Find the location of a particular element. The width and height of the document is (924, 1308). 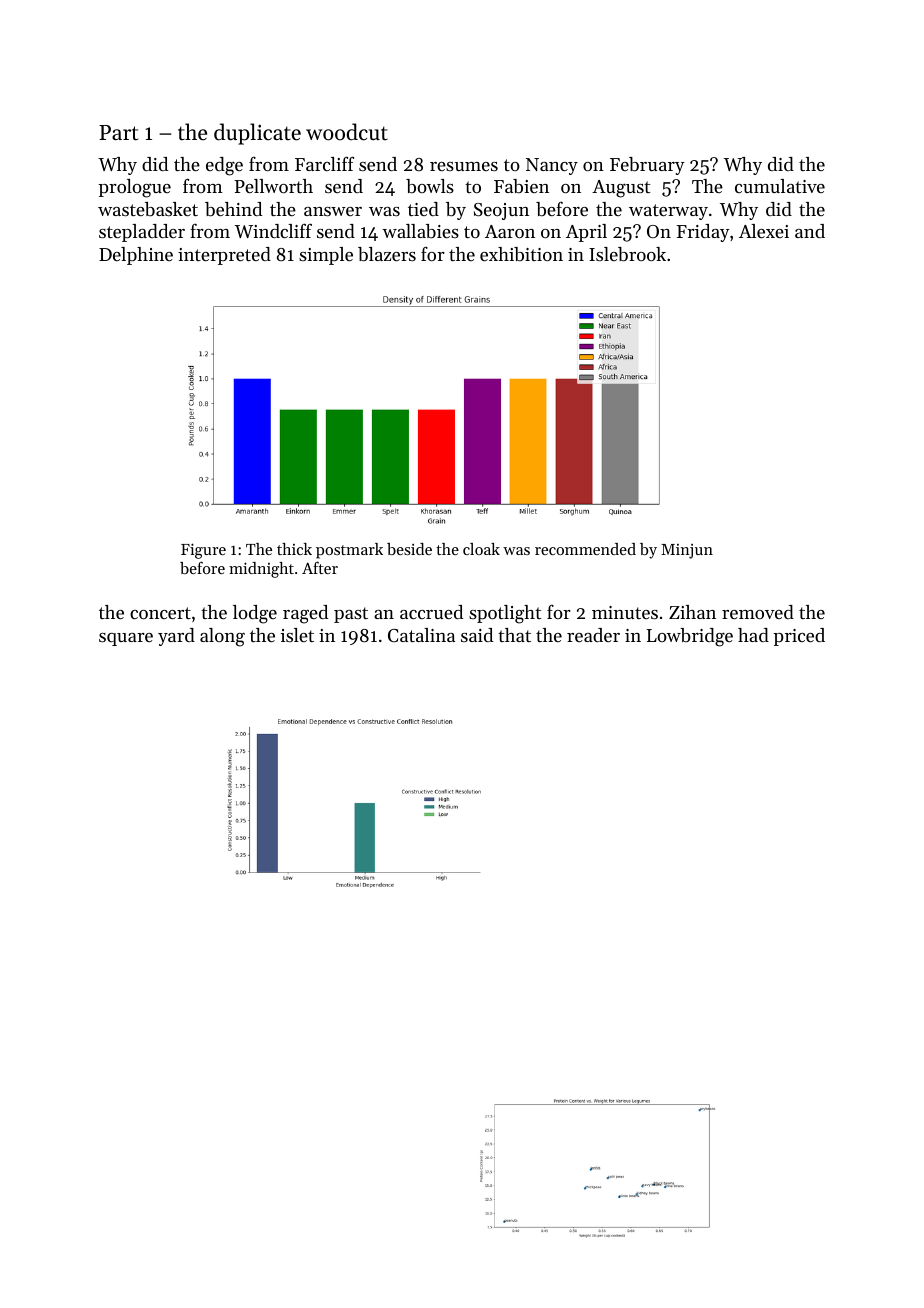

simple is located at coordinates (326, 256).
